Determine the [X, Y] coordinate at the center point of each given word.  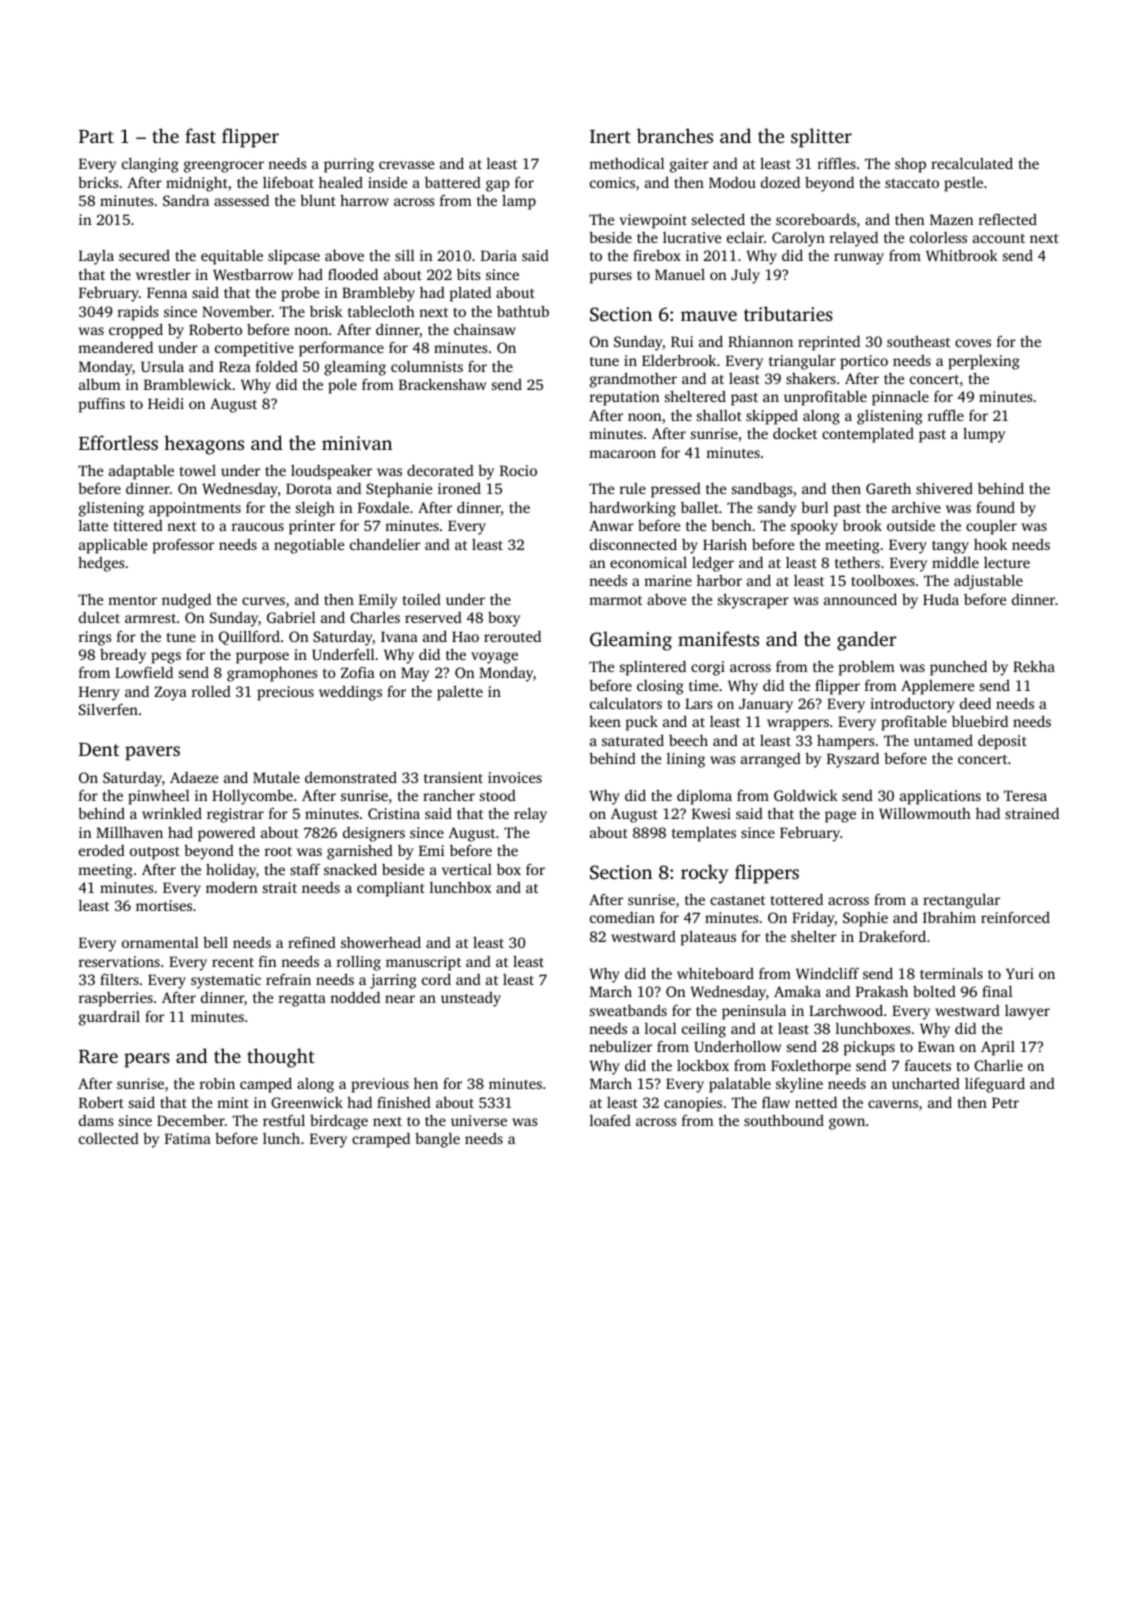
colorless [938, 237]
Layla [96, 257]
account [999, 238]
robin [217, 1083]
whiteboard [715, 973]
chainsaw [485, 329]
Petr [1005, 1102]
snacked [350, 869]
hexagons [204, 445]
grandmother [633, 380]
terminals [951, 973]
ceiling [704, 1030]
